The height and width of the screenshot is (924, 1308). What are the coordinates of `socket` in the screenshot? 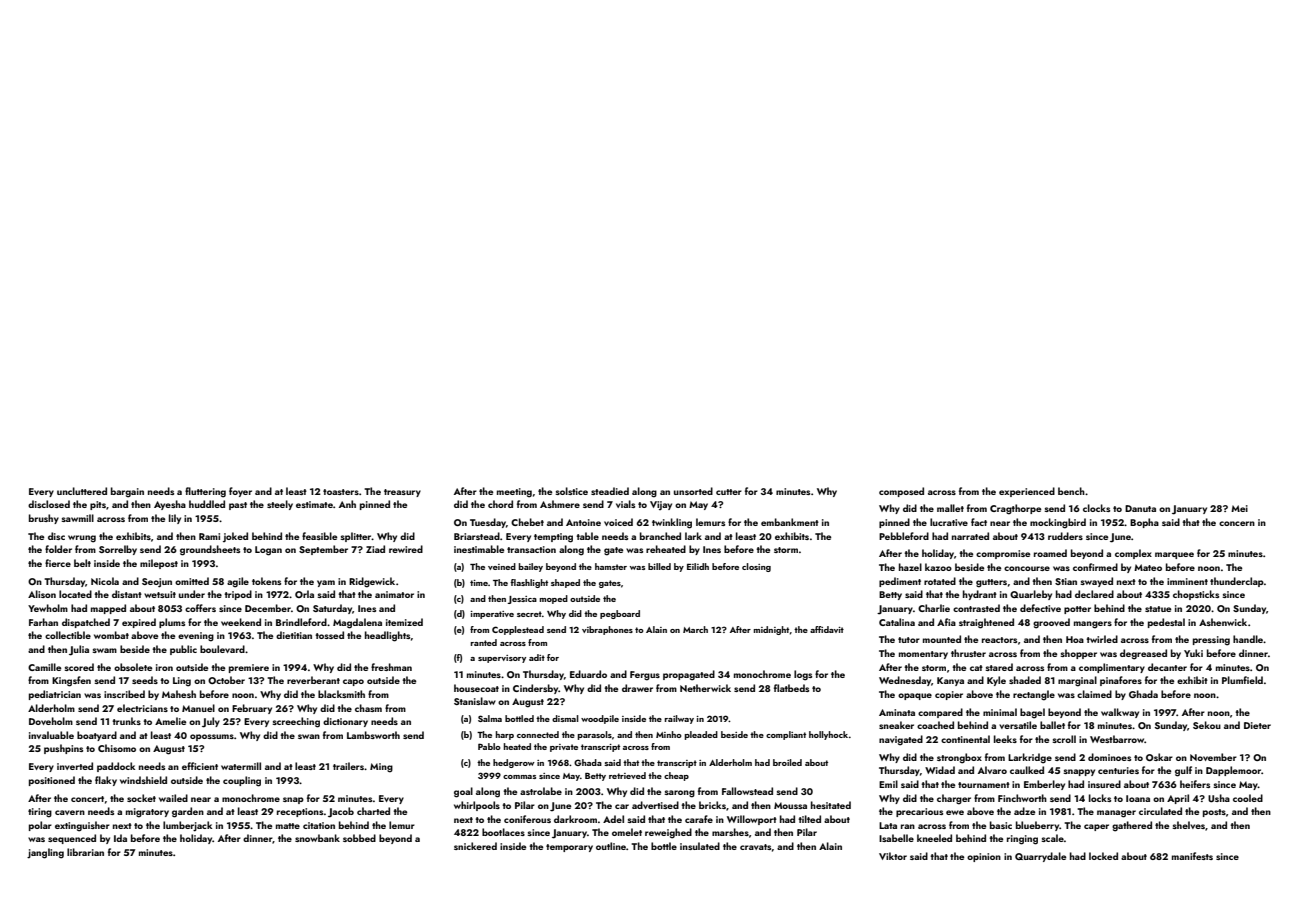 It's located at (141, 798).
